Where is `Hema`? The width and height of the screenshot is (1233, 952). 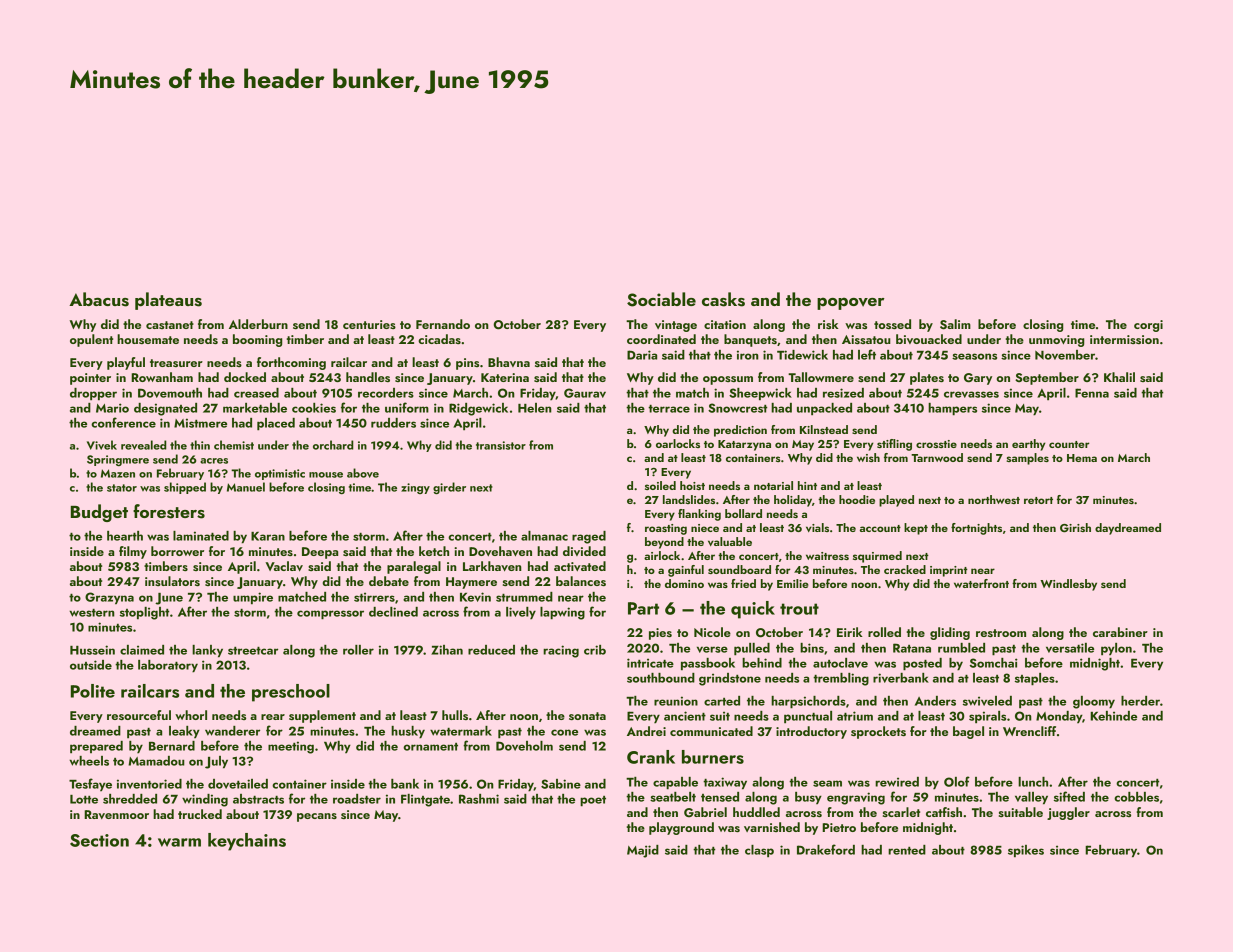
Hema is located at coordinates (1082, 458).
